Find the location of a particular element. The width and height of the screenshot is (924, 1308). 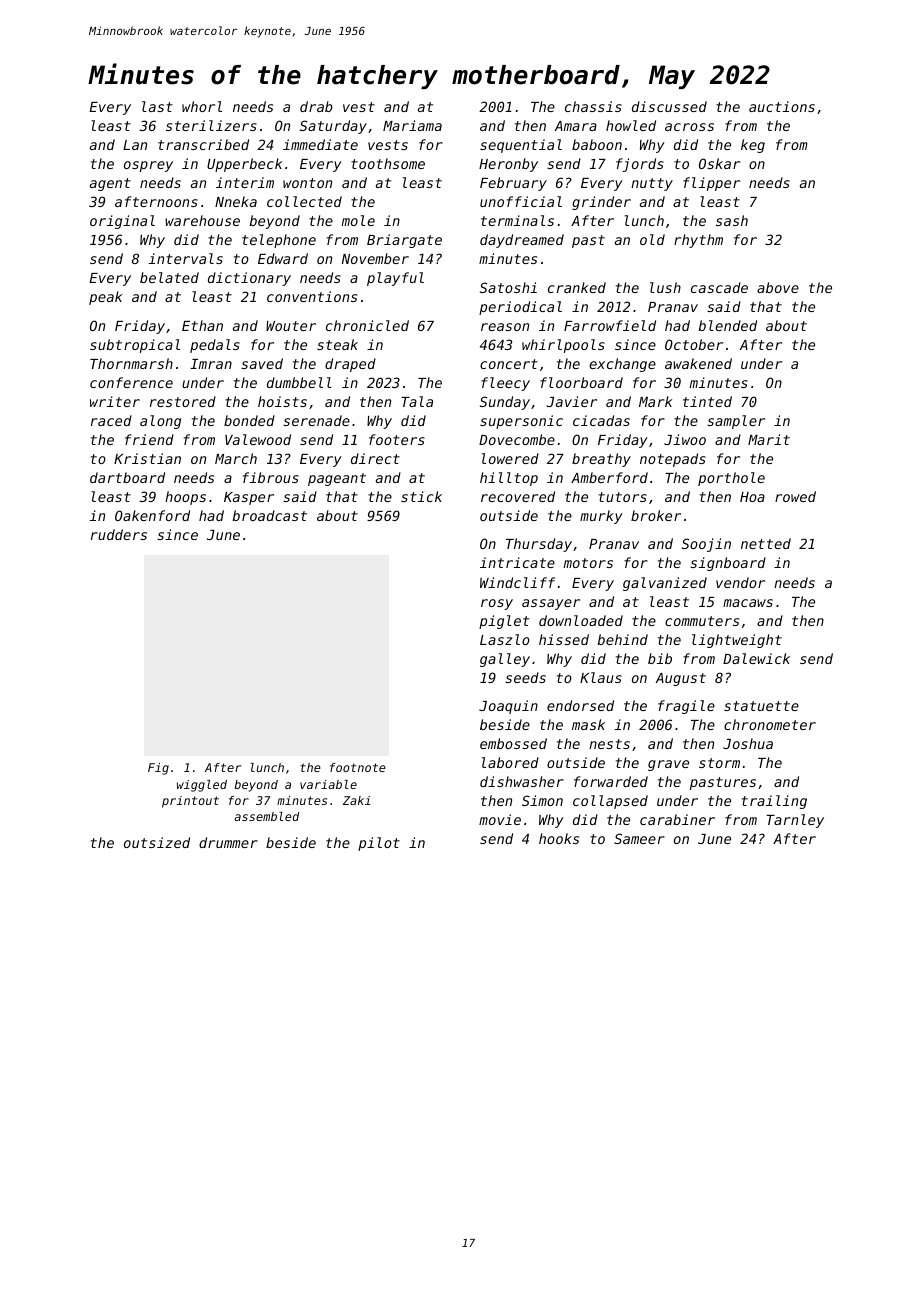

Klaus is located at coordinates (601, 677).
